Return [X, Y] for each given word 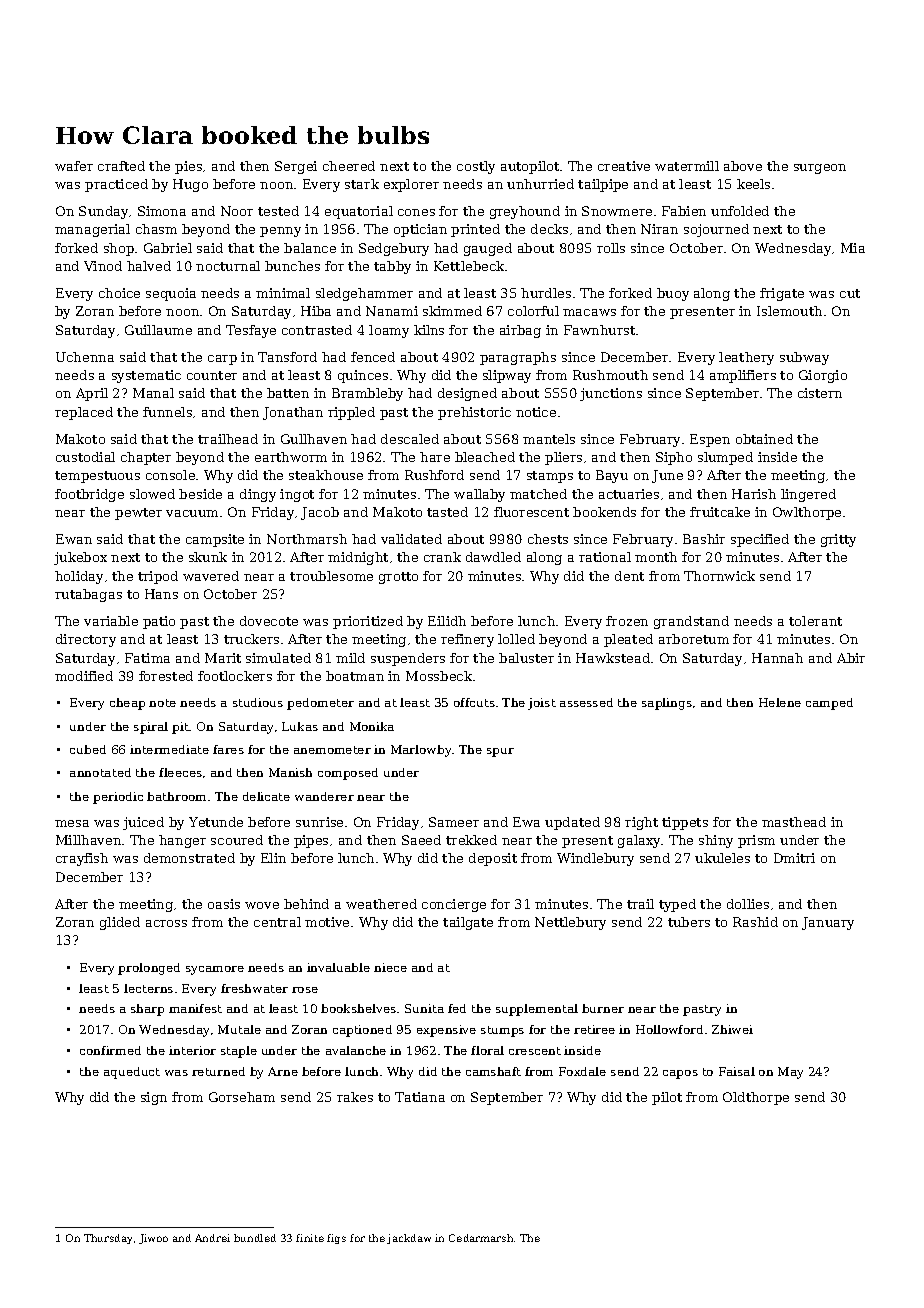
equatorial [359, 212]
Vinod [103, 266]
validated [411, 539]
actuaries [629, 494]
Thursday [108, 1239]
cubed [88, 749]
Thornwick [719, 576]
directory [86, 640]
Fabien [684, 211]
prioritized [368, 622]
